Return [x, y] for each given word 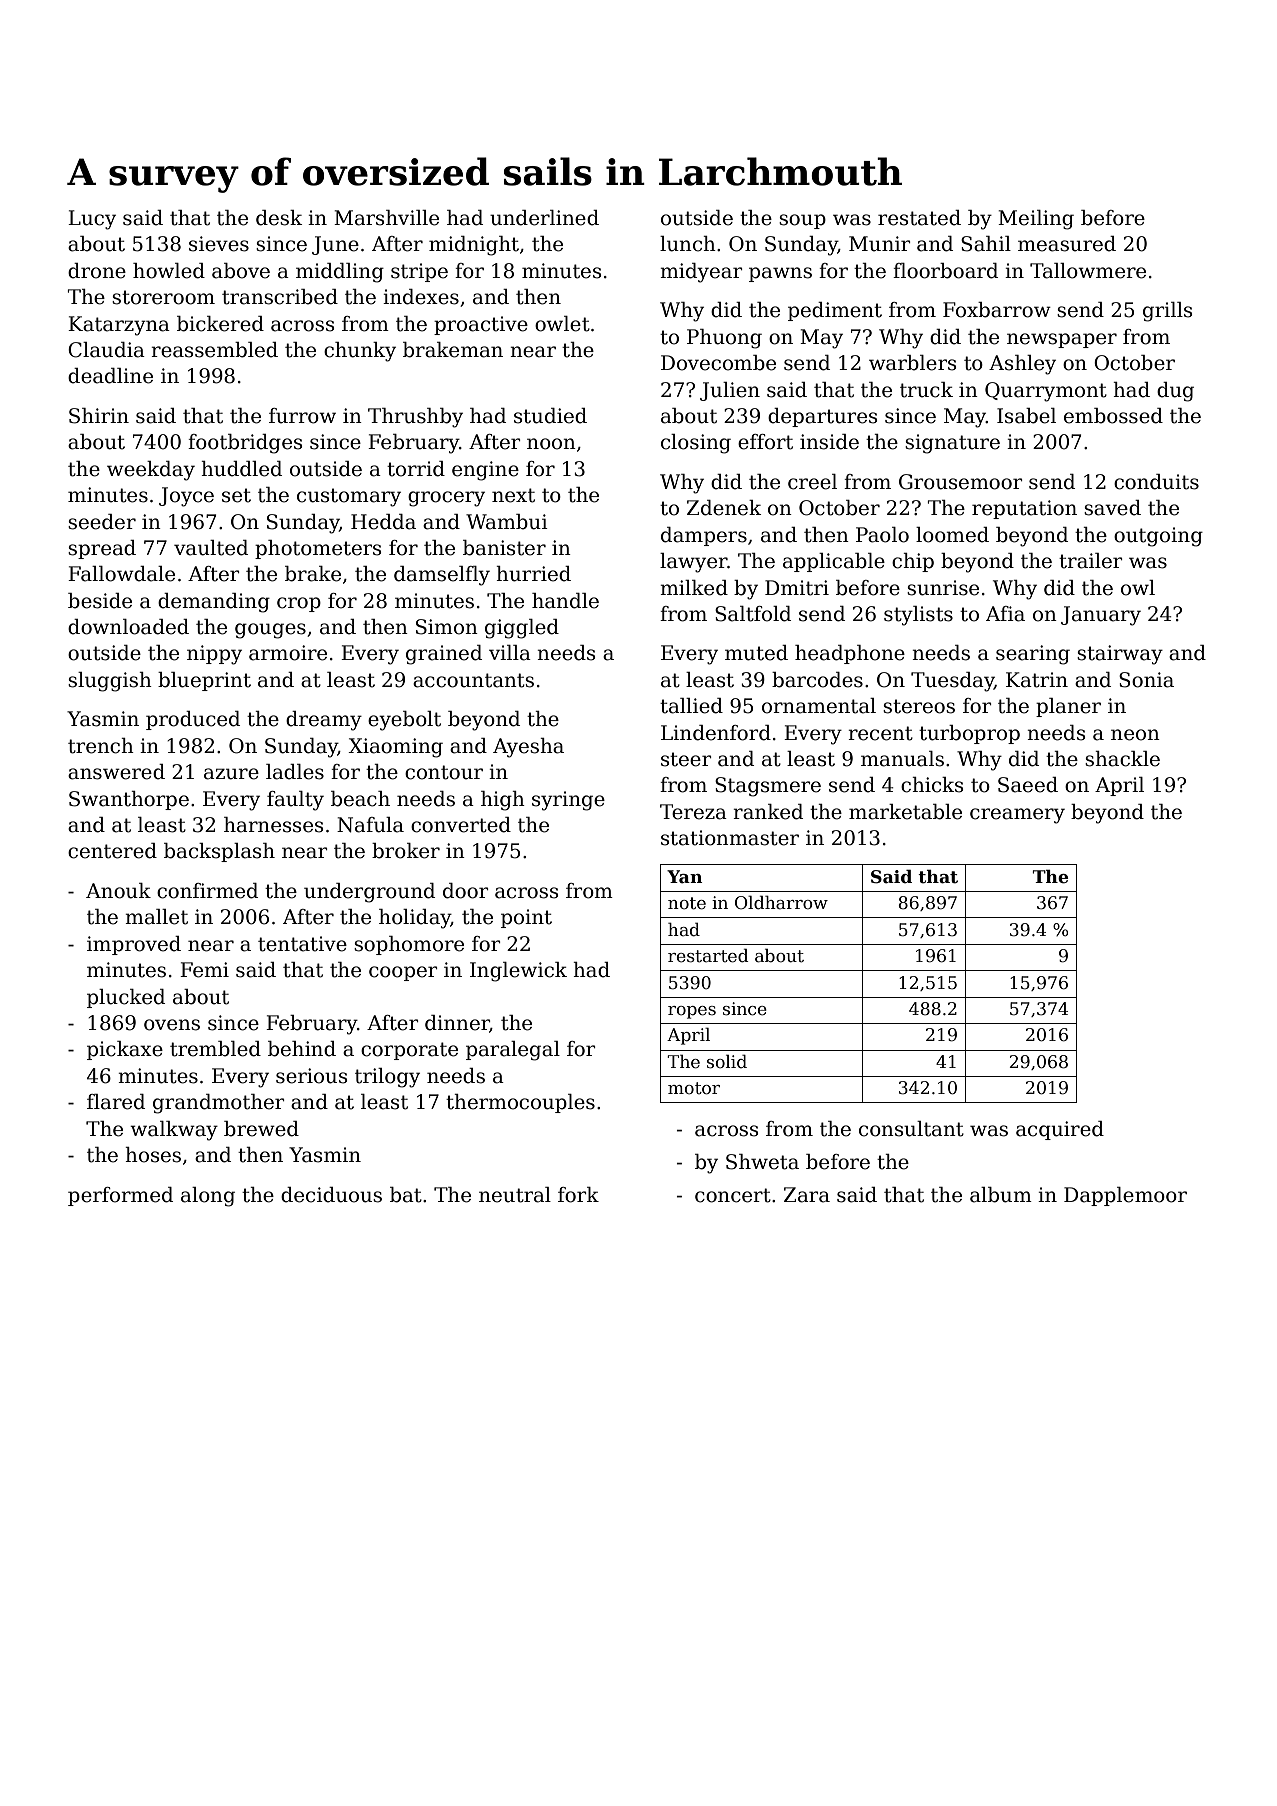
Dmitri [797, 588]
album [1001, 1195]
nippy [214, 655]
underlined [544, 218]
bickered [220, 324]
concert [733, 1195]
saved [1112, 508]
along [208, 1197]
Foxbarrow [997, 310]
